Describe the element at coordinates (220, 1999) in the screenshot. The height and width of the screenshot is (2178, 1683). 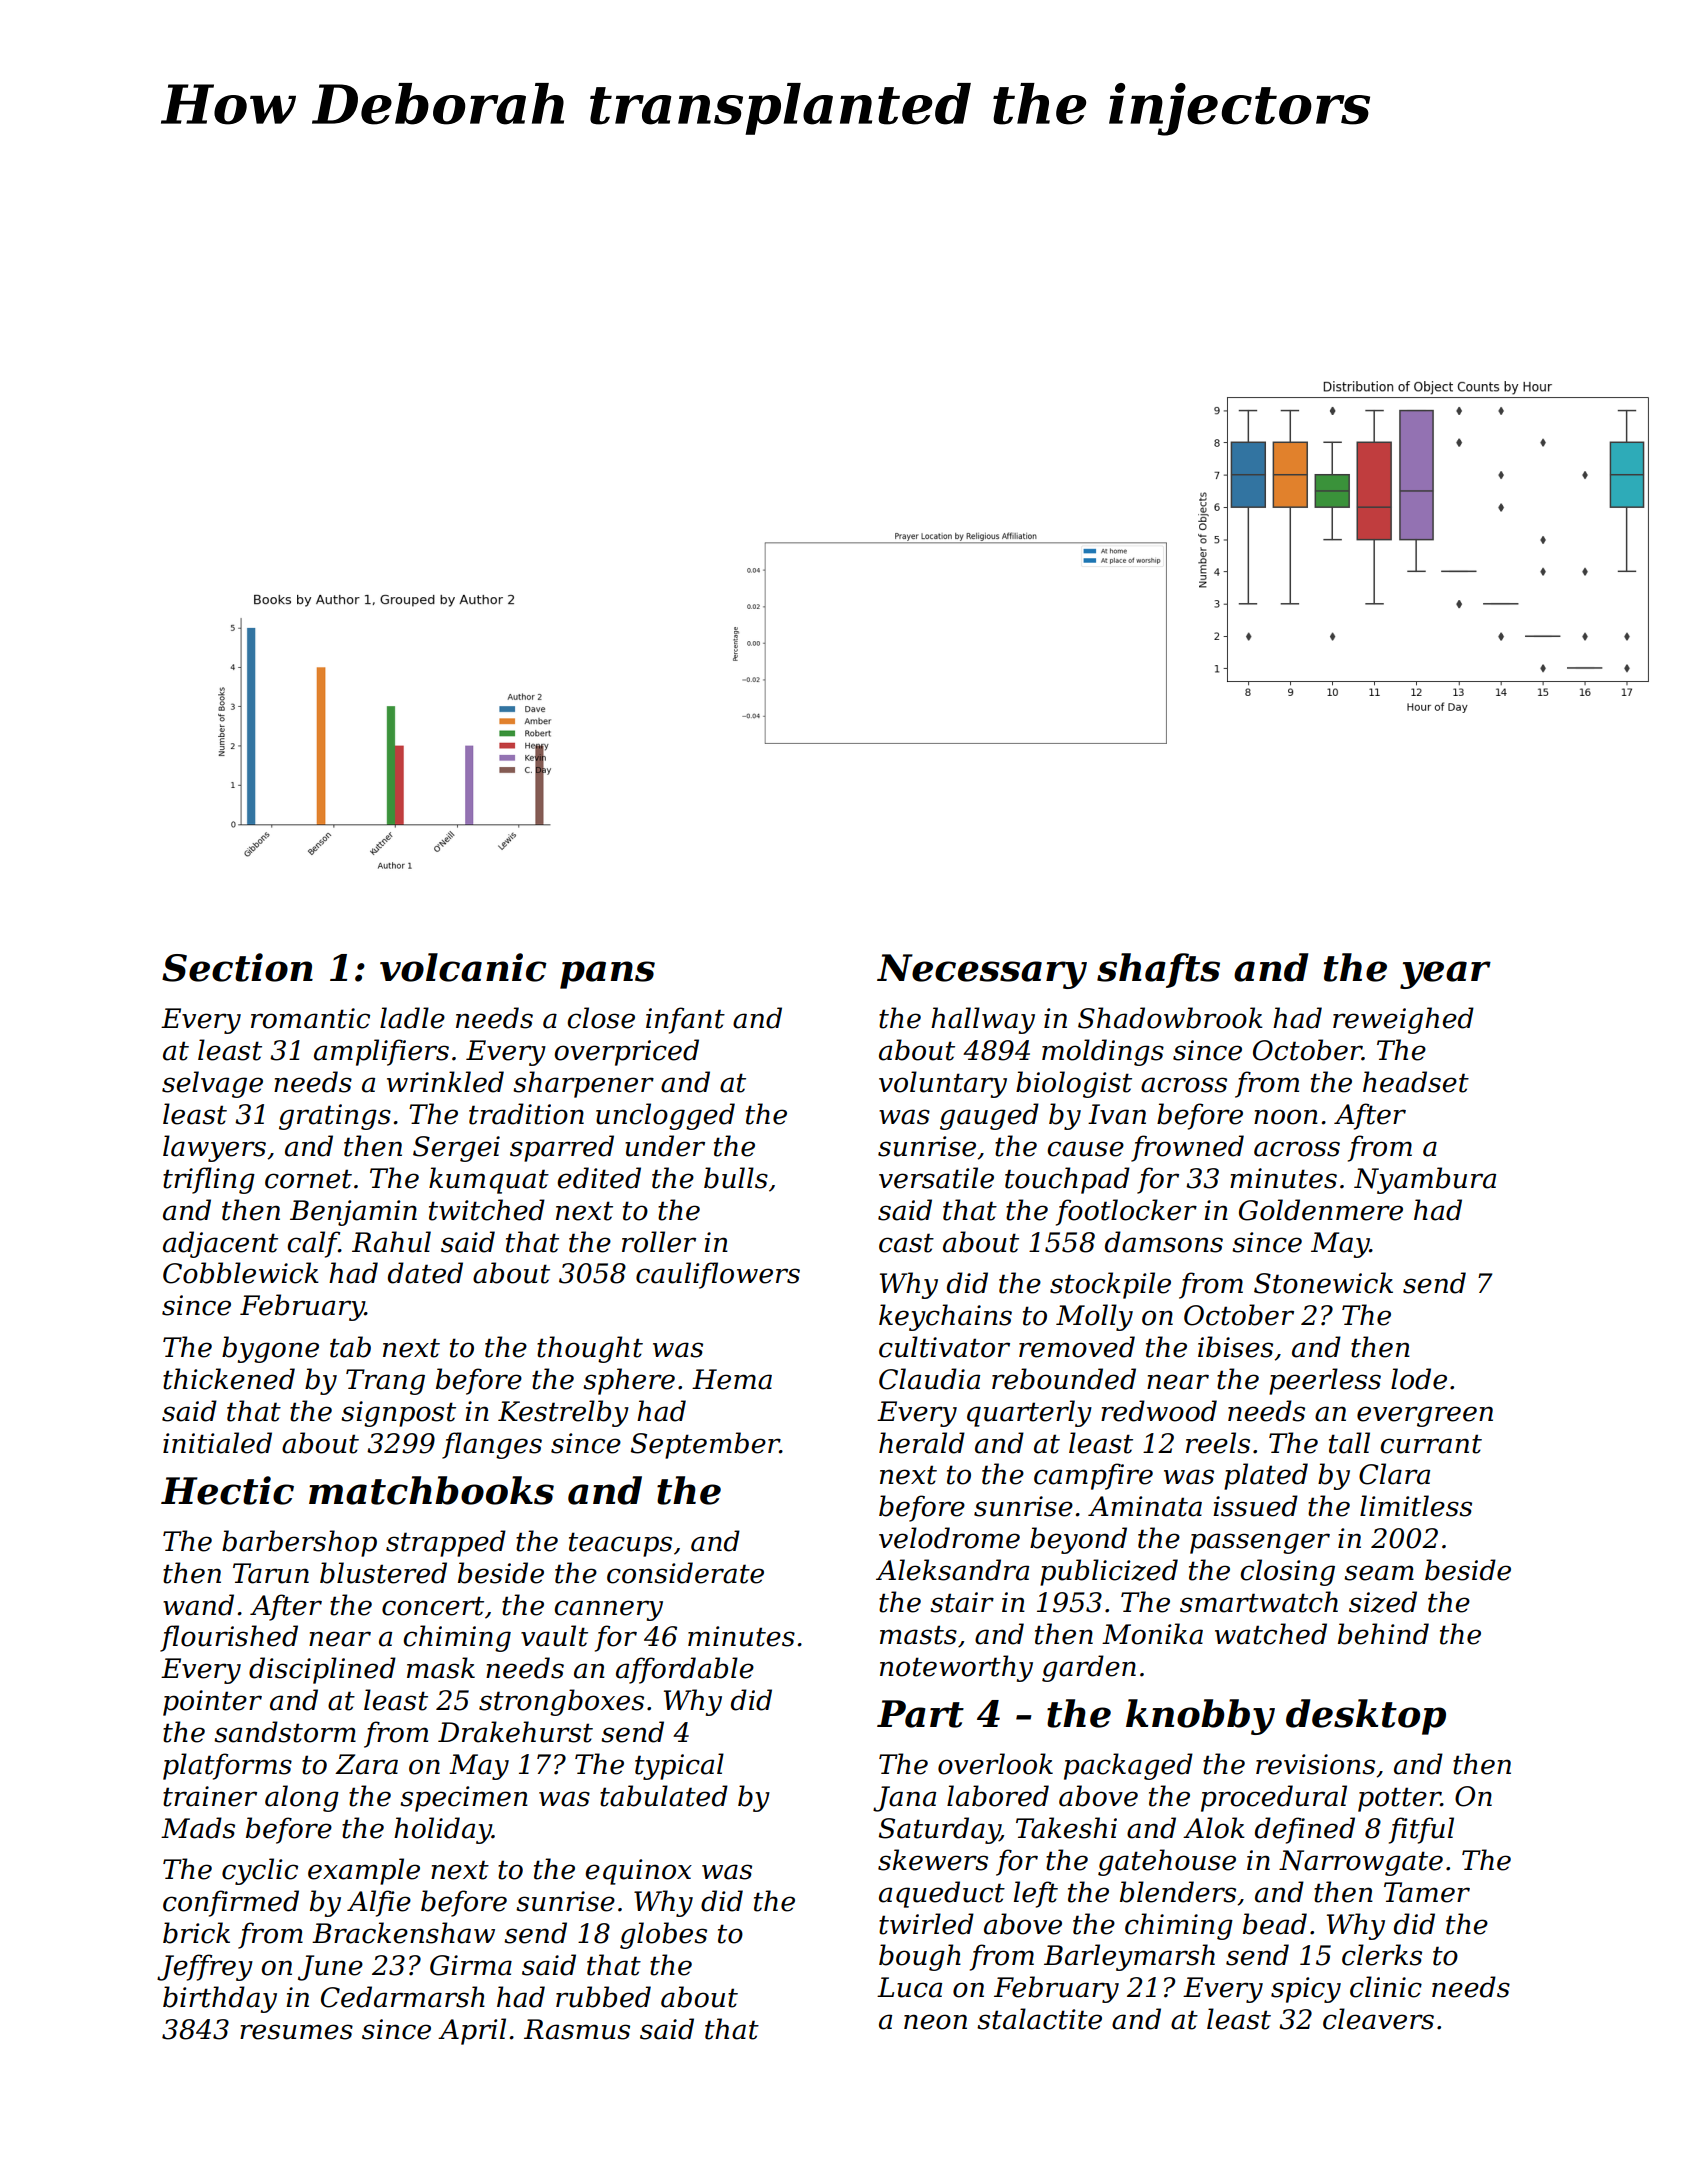
I see `birthday` at that location.
